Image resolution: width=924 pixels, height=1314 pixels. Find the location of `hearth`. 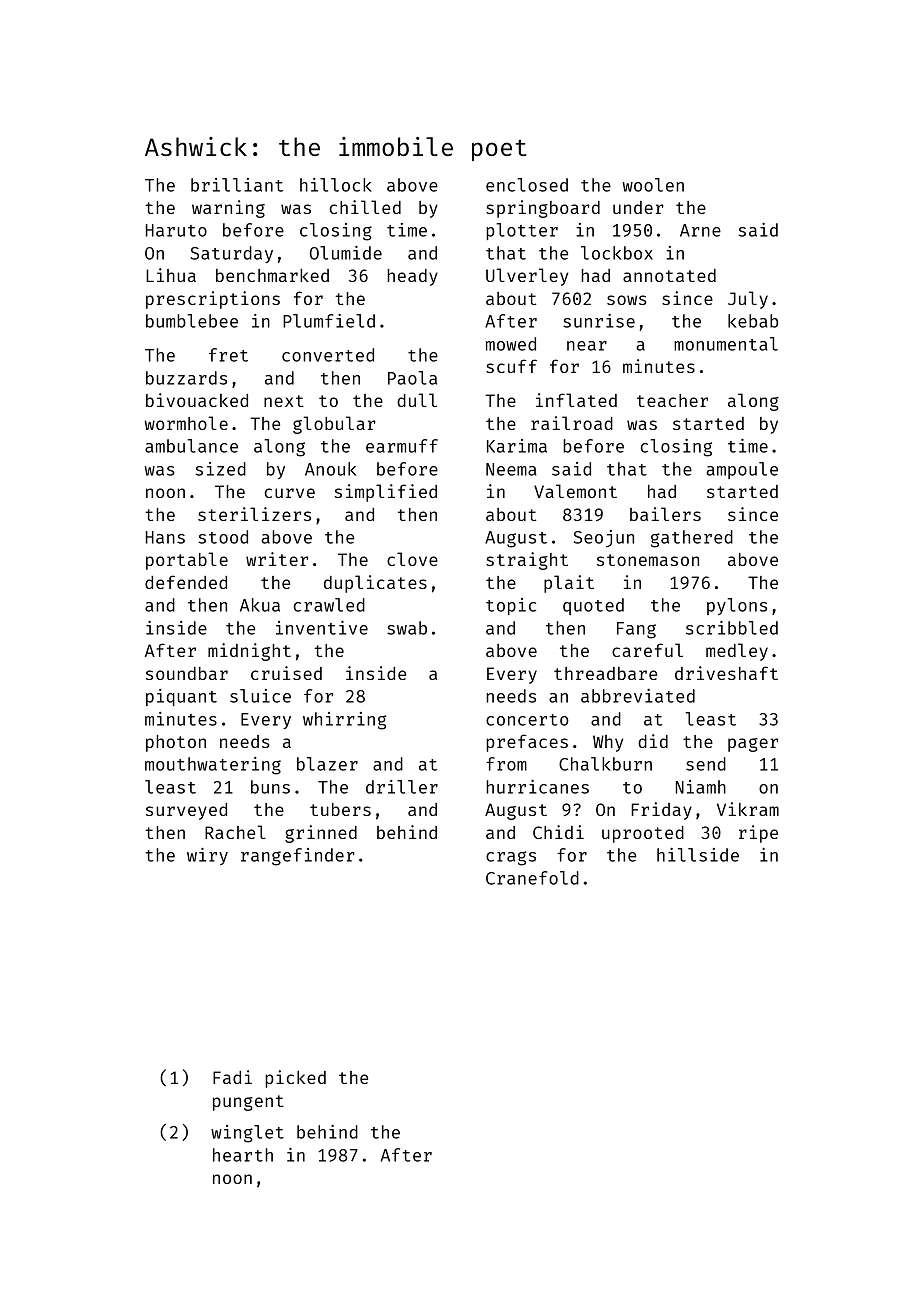

hearth is located at coordinates (243, 1155).
